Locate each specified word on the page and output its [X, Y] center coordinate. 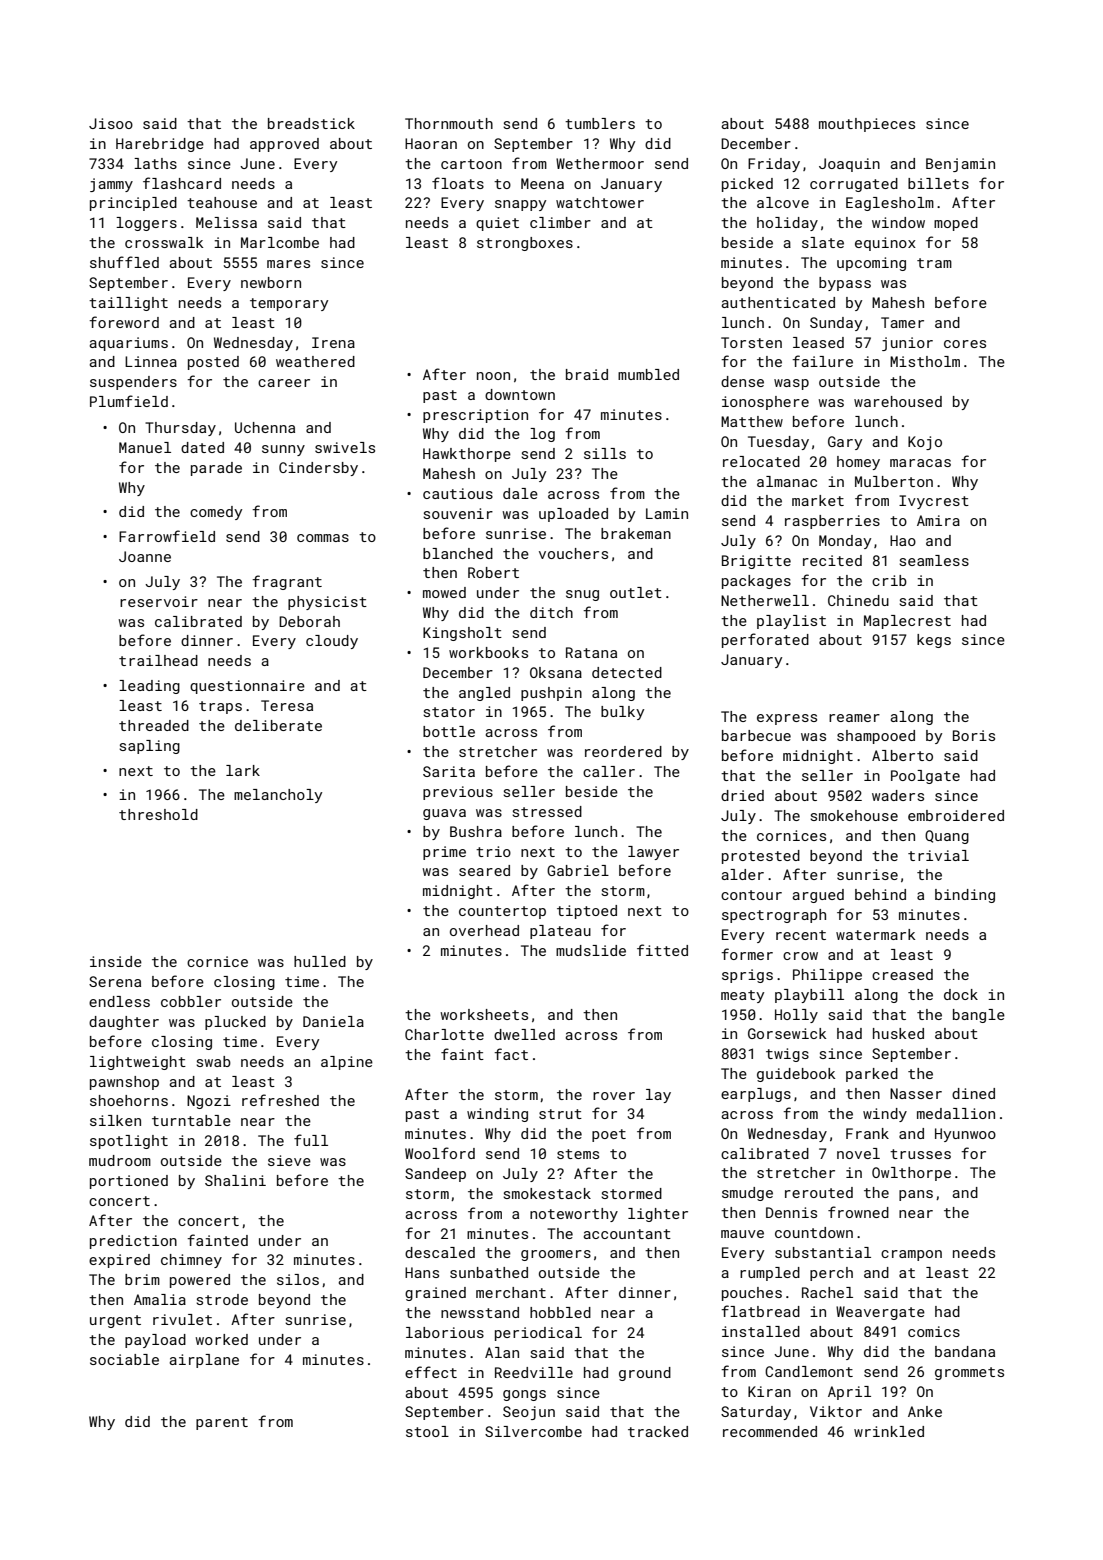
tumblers [600, 123]
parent [222, 1423]
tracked [658, 1431]
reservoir [159, 601]
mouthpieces [867, 125]
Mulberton [894, 481]
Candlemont [809, 1371]
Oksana [556, 672]
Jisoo [111, 123]
